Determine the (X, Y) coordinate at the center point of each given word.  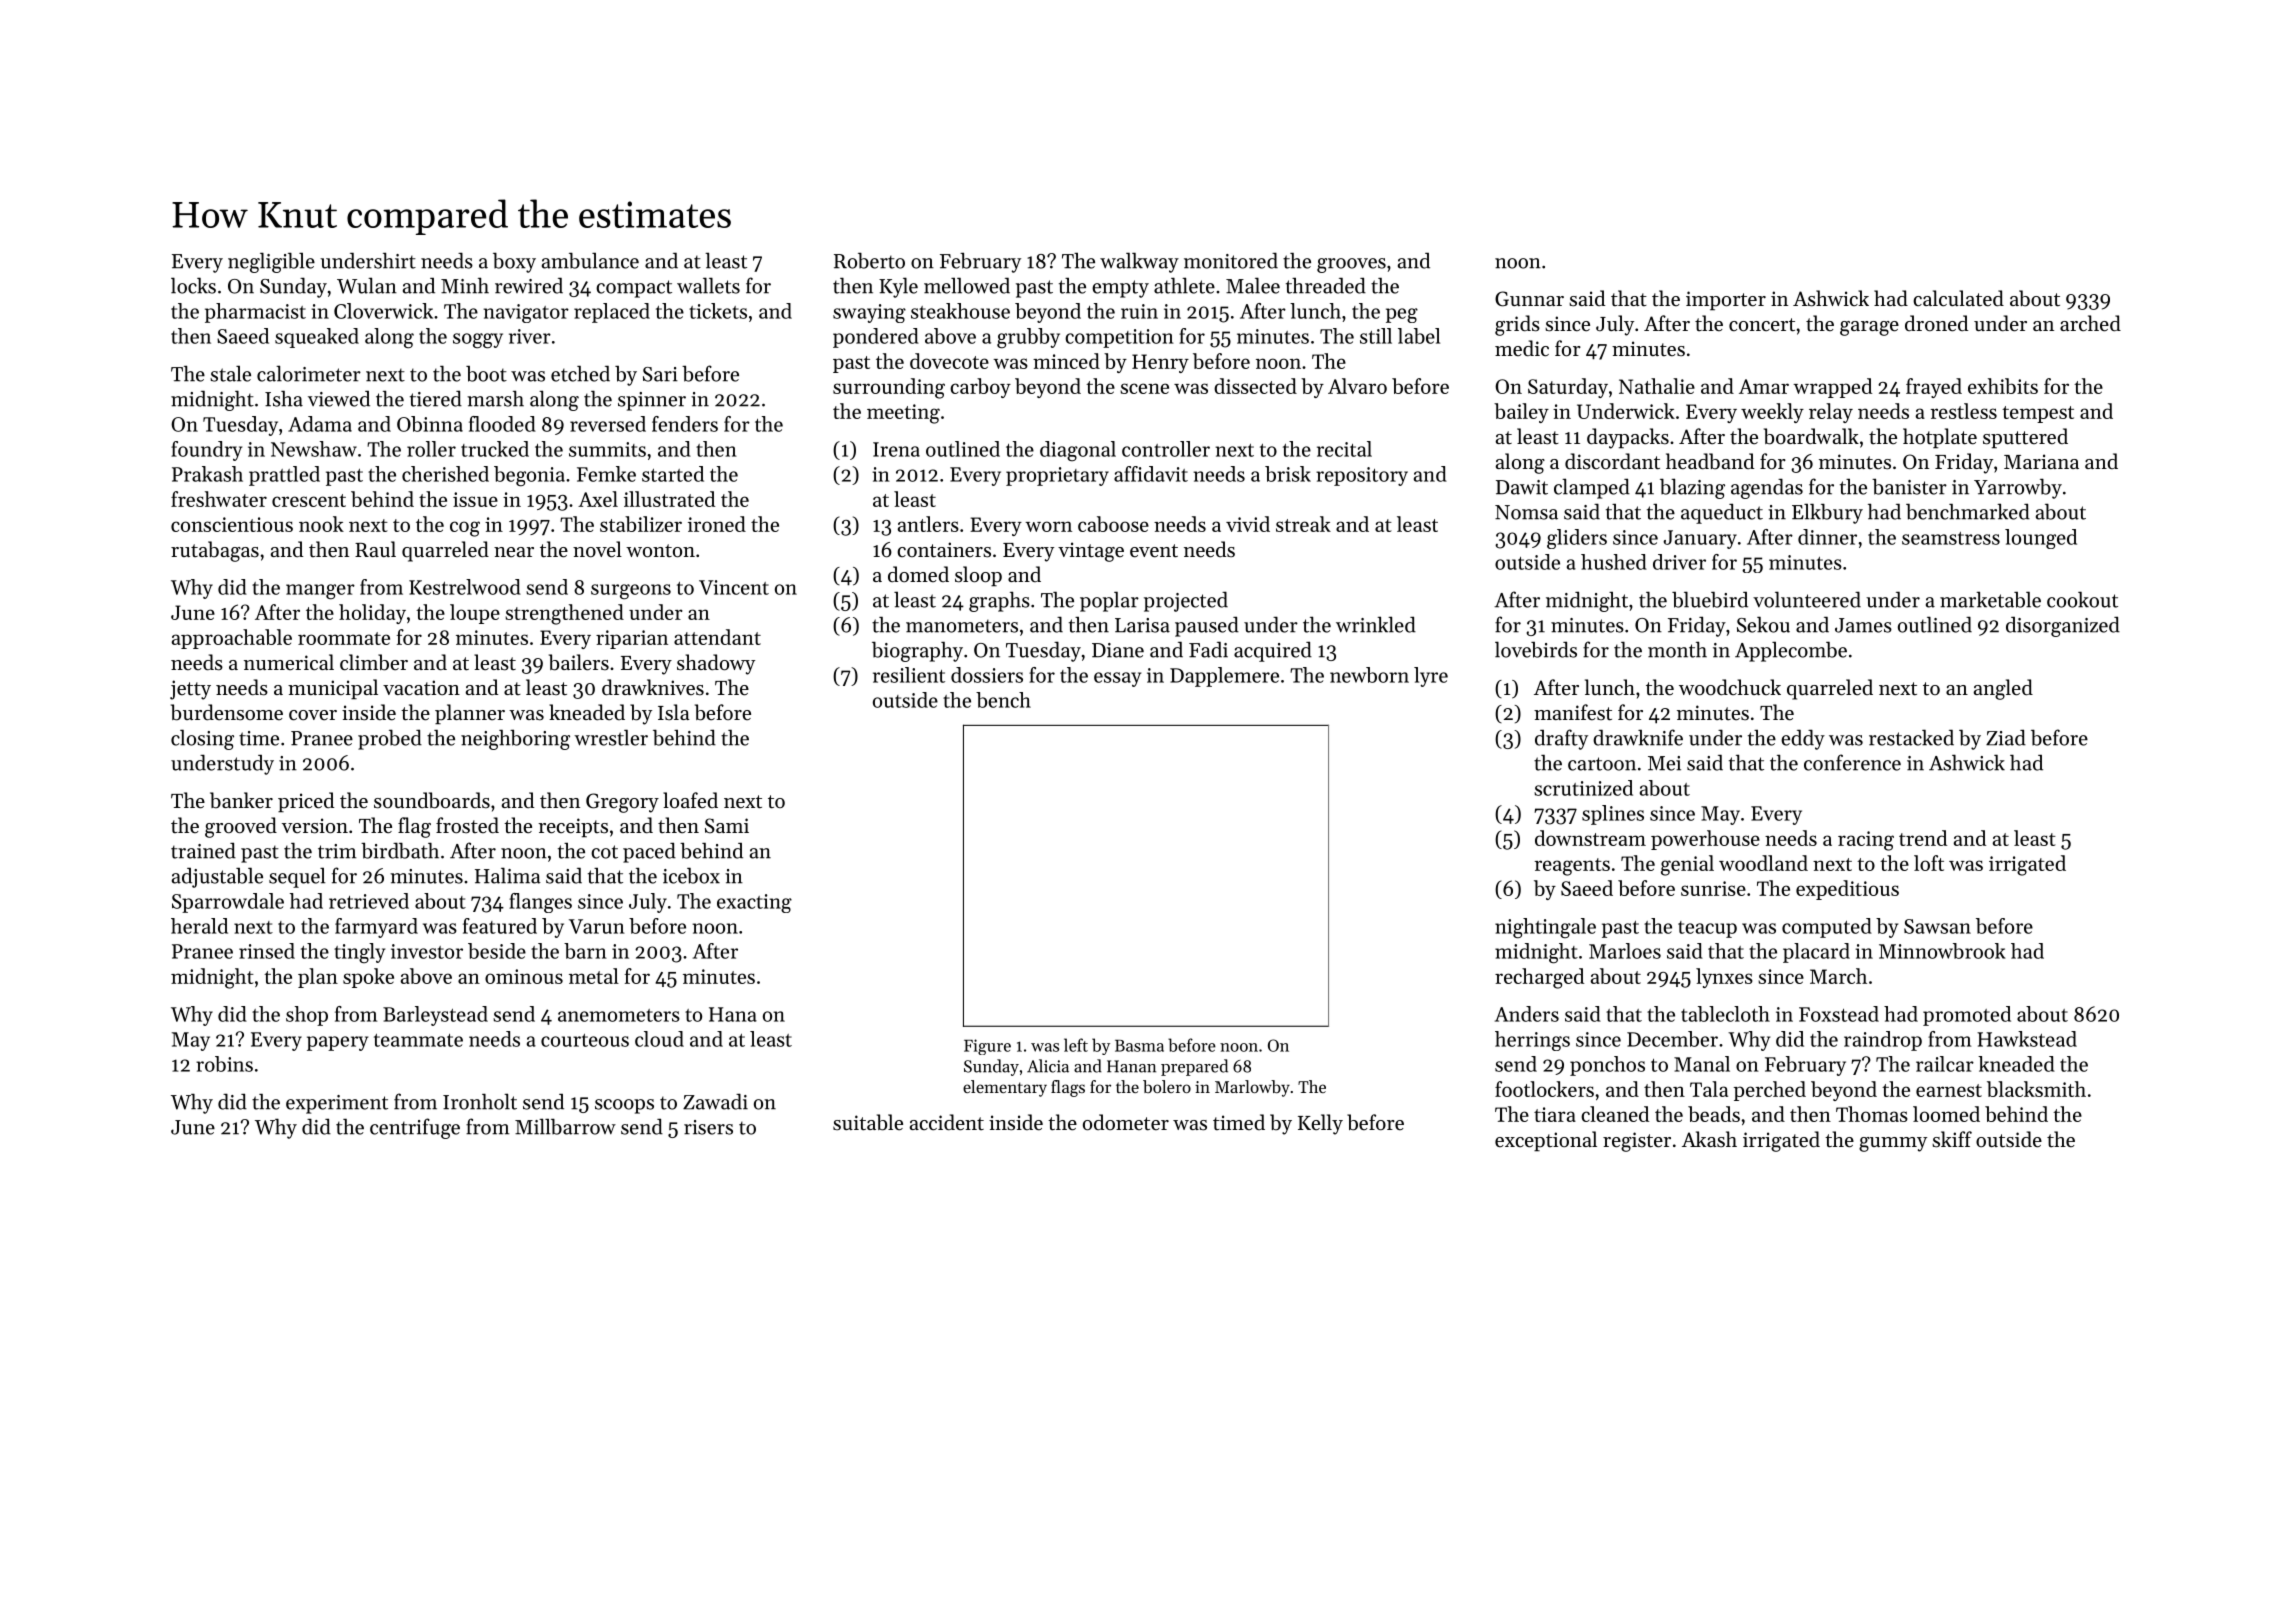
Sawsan (1937, 926)
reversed (608, 424)
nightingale (1545, 928)
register (1637, 1142)
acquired (1273, 651)
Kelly (1320, 1124)
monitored (1231, 260)
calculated (1958, 298)
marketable (1990, 599)
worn (1048, 526)
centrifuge (415, 1128)
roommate (344, 638)
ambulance (590, 260)
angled (2003, 689)
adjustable (217, 877)
